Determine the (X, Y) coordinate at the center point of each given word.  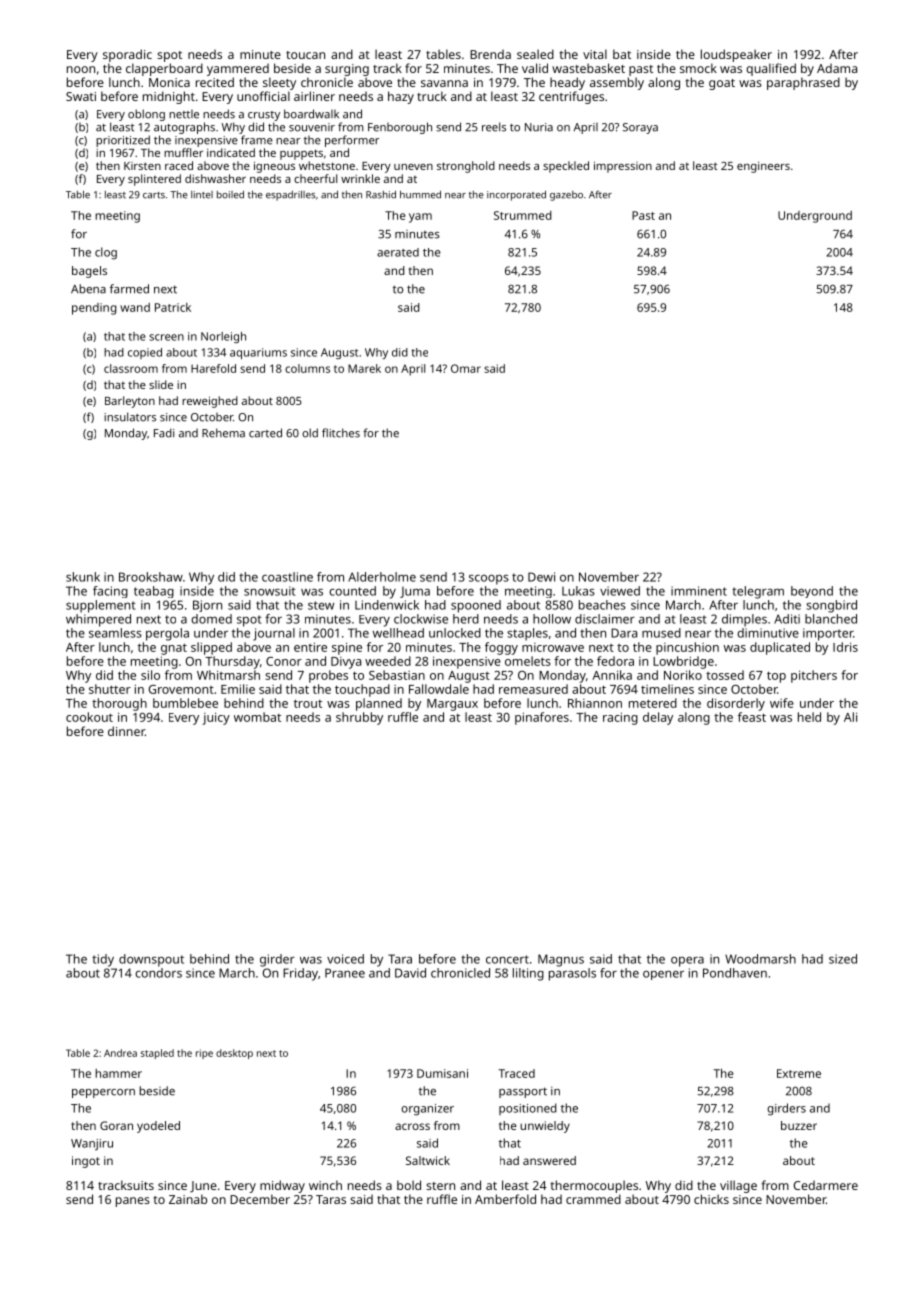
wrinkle (360, 178)
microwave (553, 647)
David (410, 973)
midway (282, 1186)
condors (158, 973)
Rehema (223, 433)
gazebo (566, 196)
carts (154, 195)
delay (658, 718)
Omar (466, 368)
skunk (83, 577)
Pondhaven (735, 973)
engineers (763, 167)
